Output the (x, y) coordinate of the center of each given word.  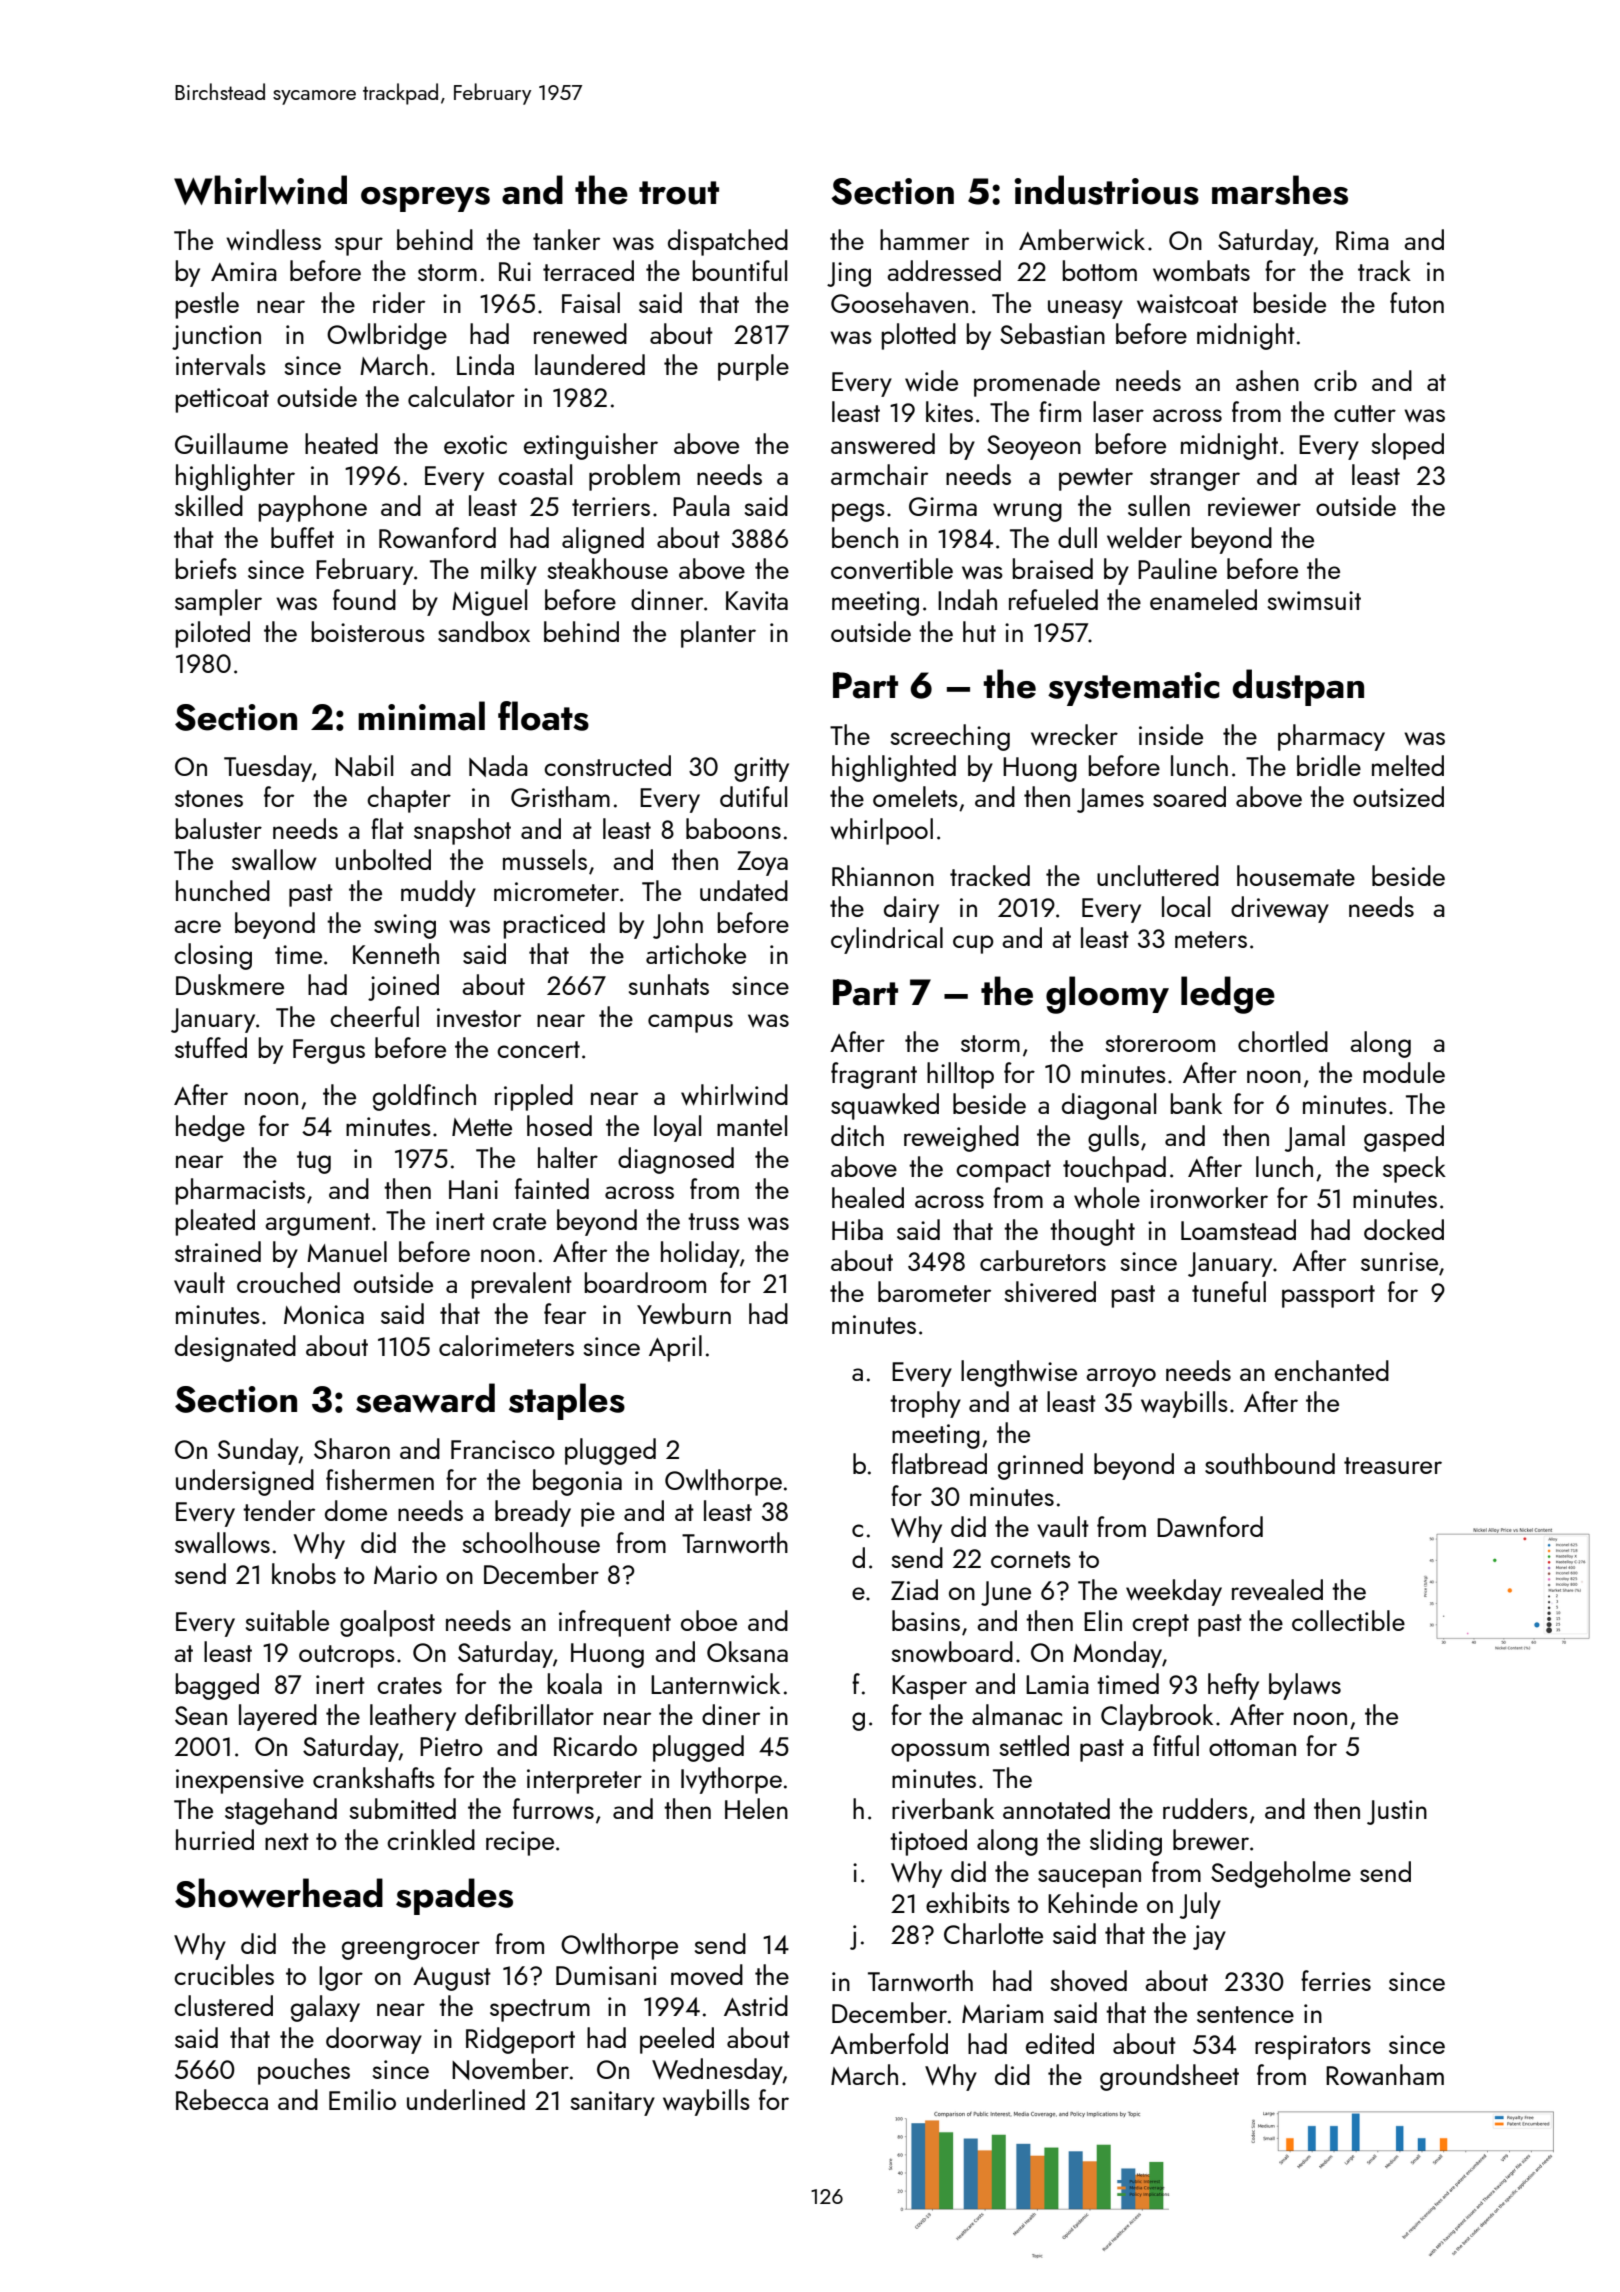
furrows (553, 1808)
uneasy (1085, 309)
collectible (1348, 1620)
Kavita (757, 601)
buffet (302, 537)
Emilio (362, 2099)
